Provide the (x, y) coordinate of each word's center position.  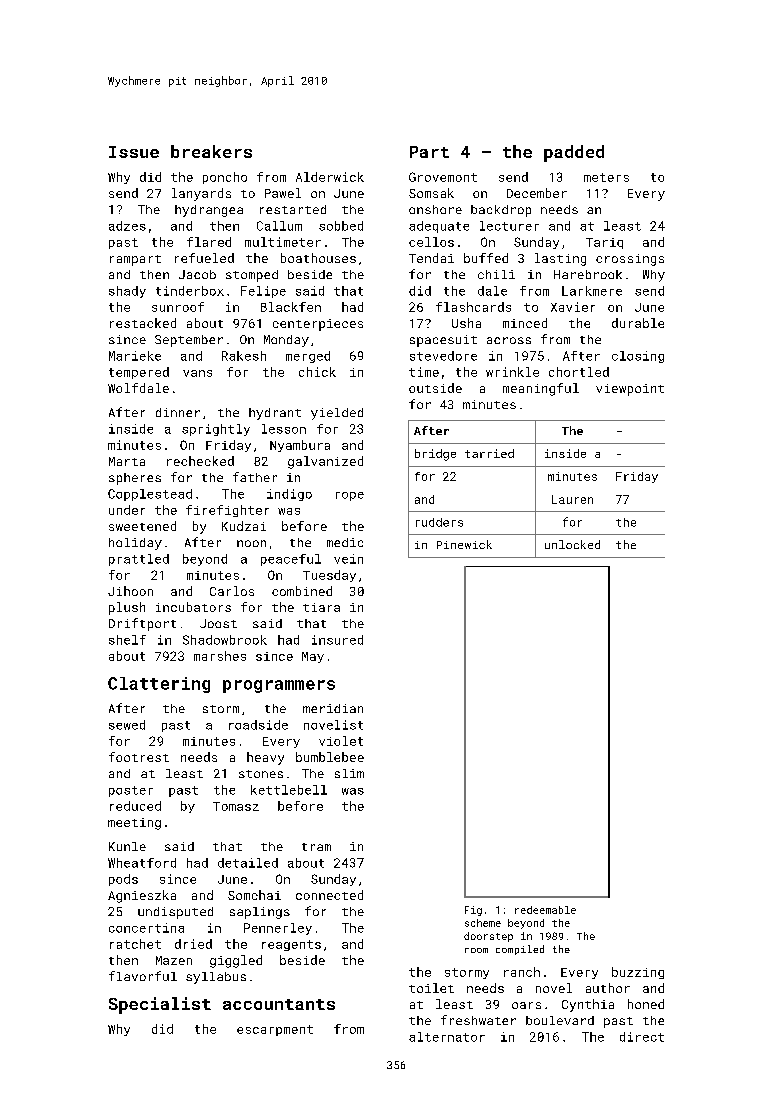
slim (349, 773)
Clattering (159, 685)
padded (574, 153)
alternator (447, 1037)
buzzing (638, 973)
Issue (134, 152)
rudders (439, 522)
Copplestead (150, 495)
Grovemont (443, 177)
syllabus (216, 978)
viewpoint (630, 390)
